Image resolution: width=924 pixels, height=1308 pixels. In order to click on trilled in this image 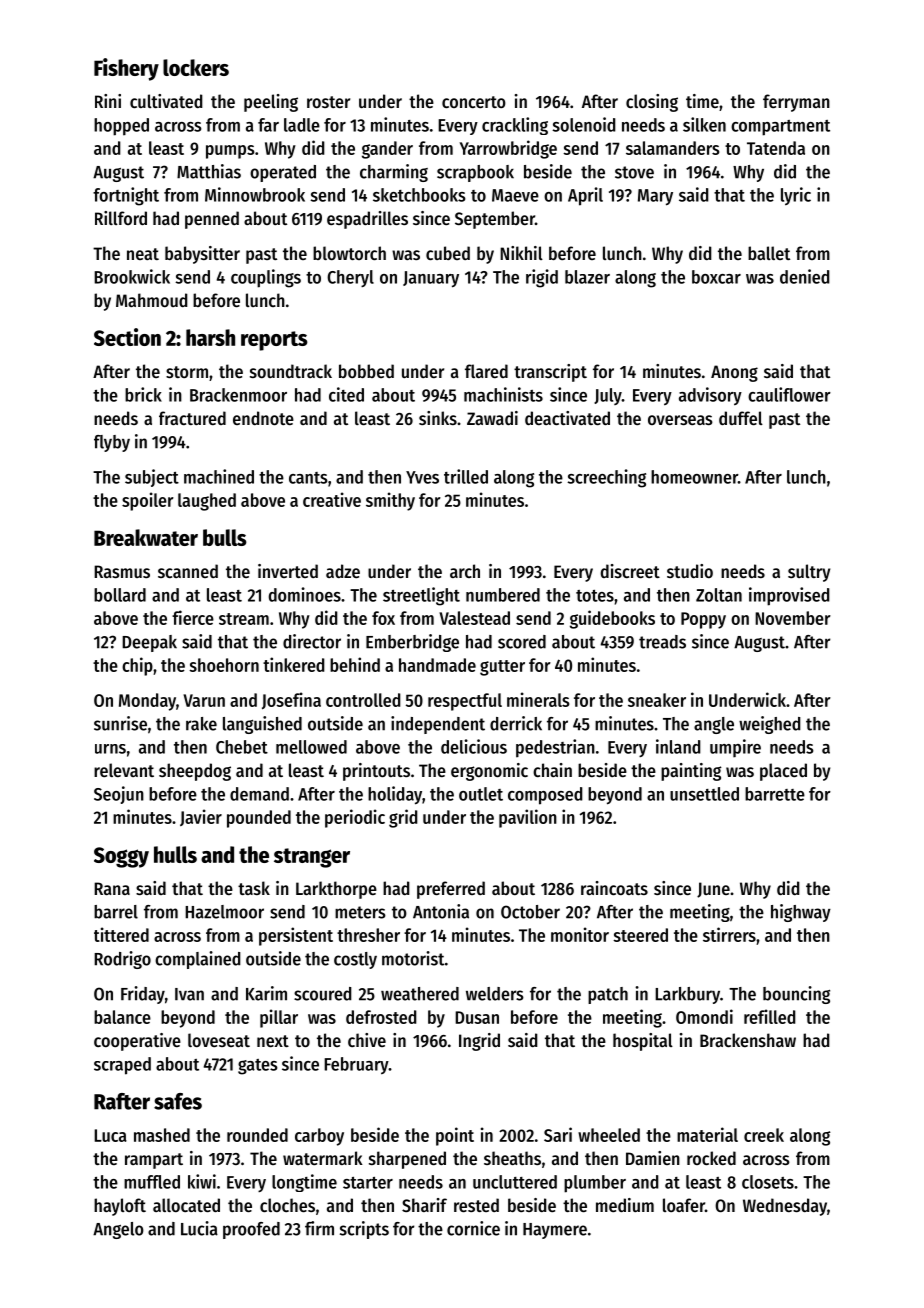, I will do `click(466, 476)`.
